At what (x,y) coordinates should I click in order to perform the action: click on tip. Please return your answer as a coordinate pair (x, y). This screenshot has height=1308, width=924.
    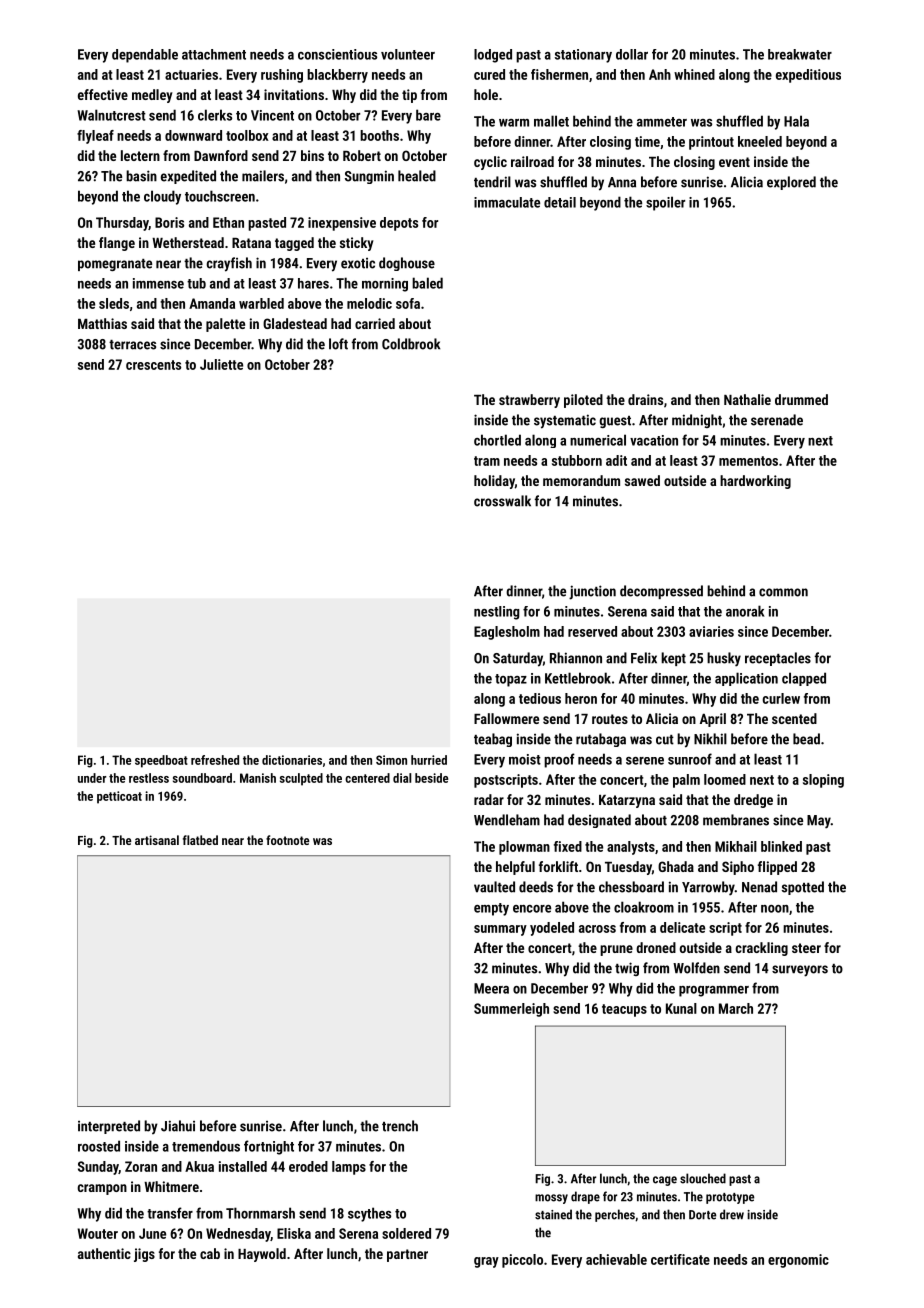
    Looking at the image, I should click on (409, 96).
